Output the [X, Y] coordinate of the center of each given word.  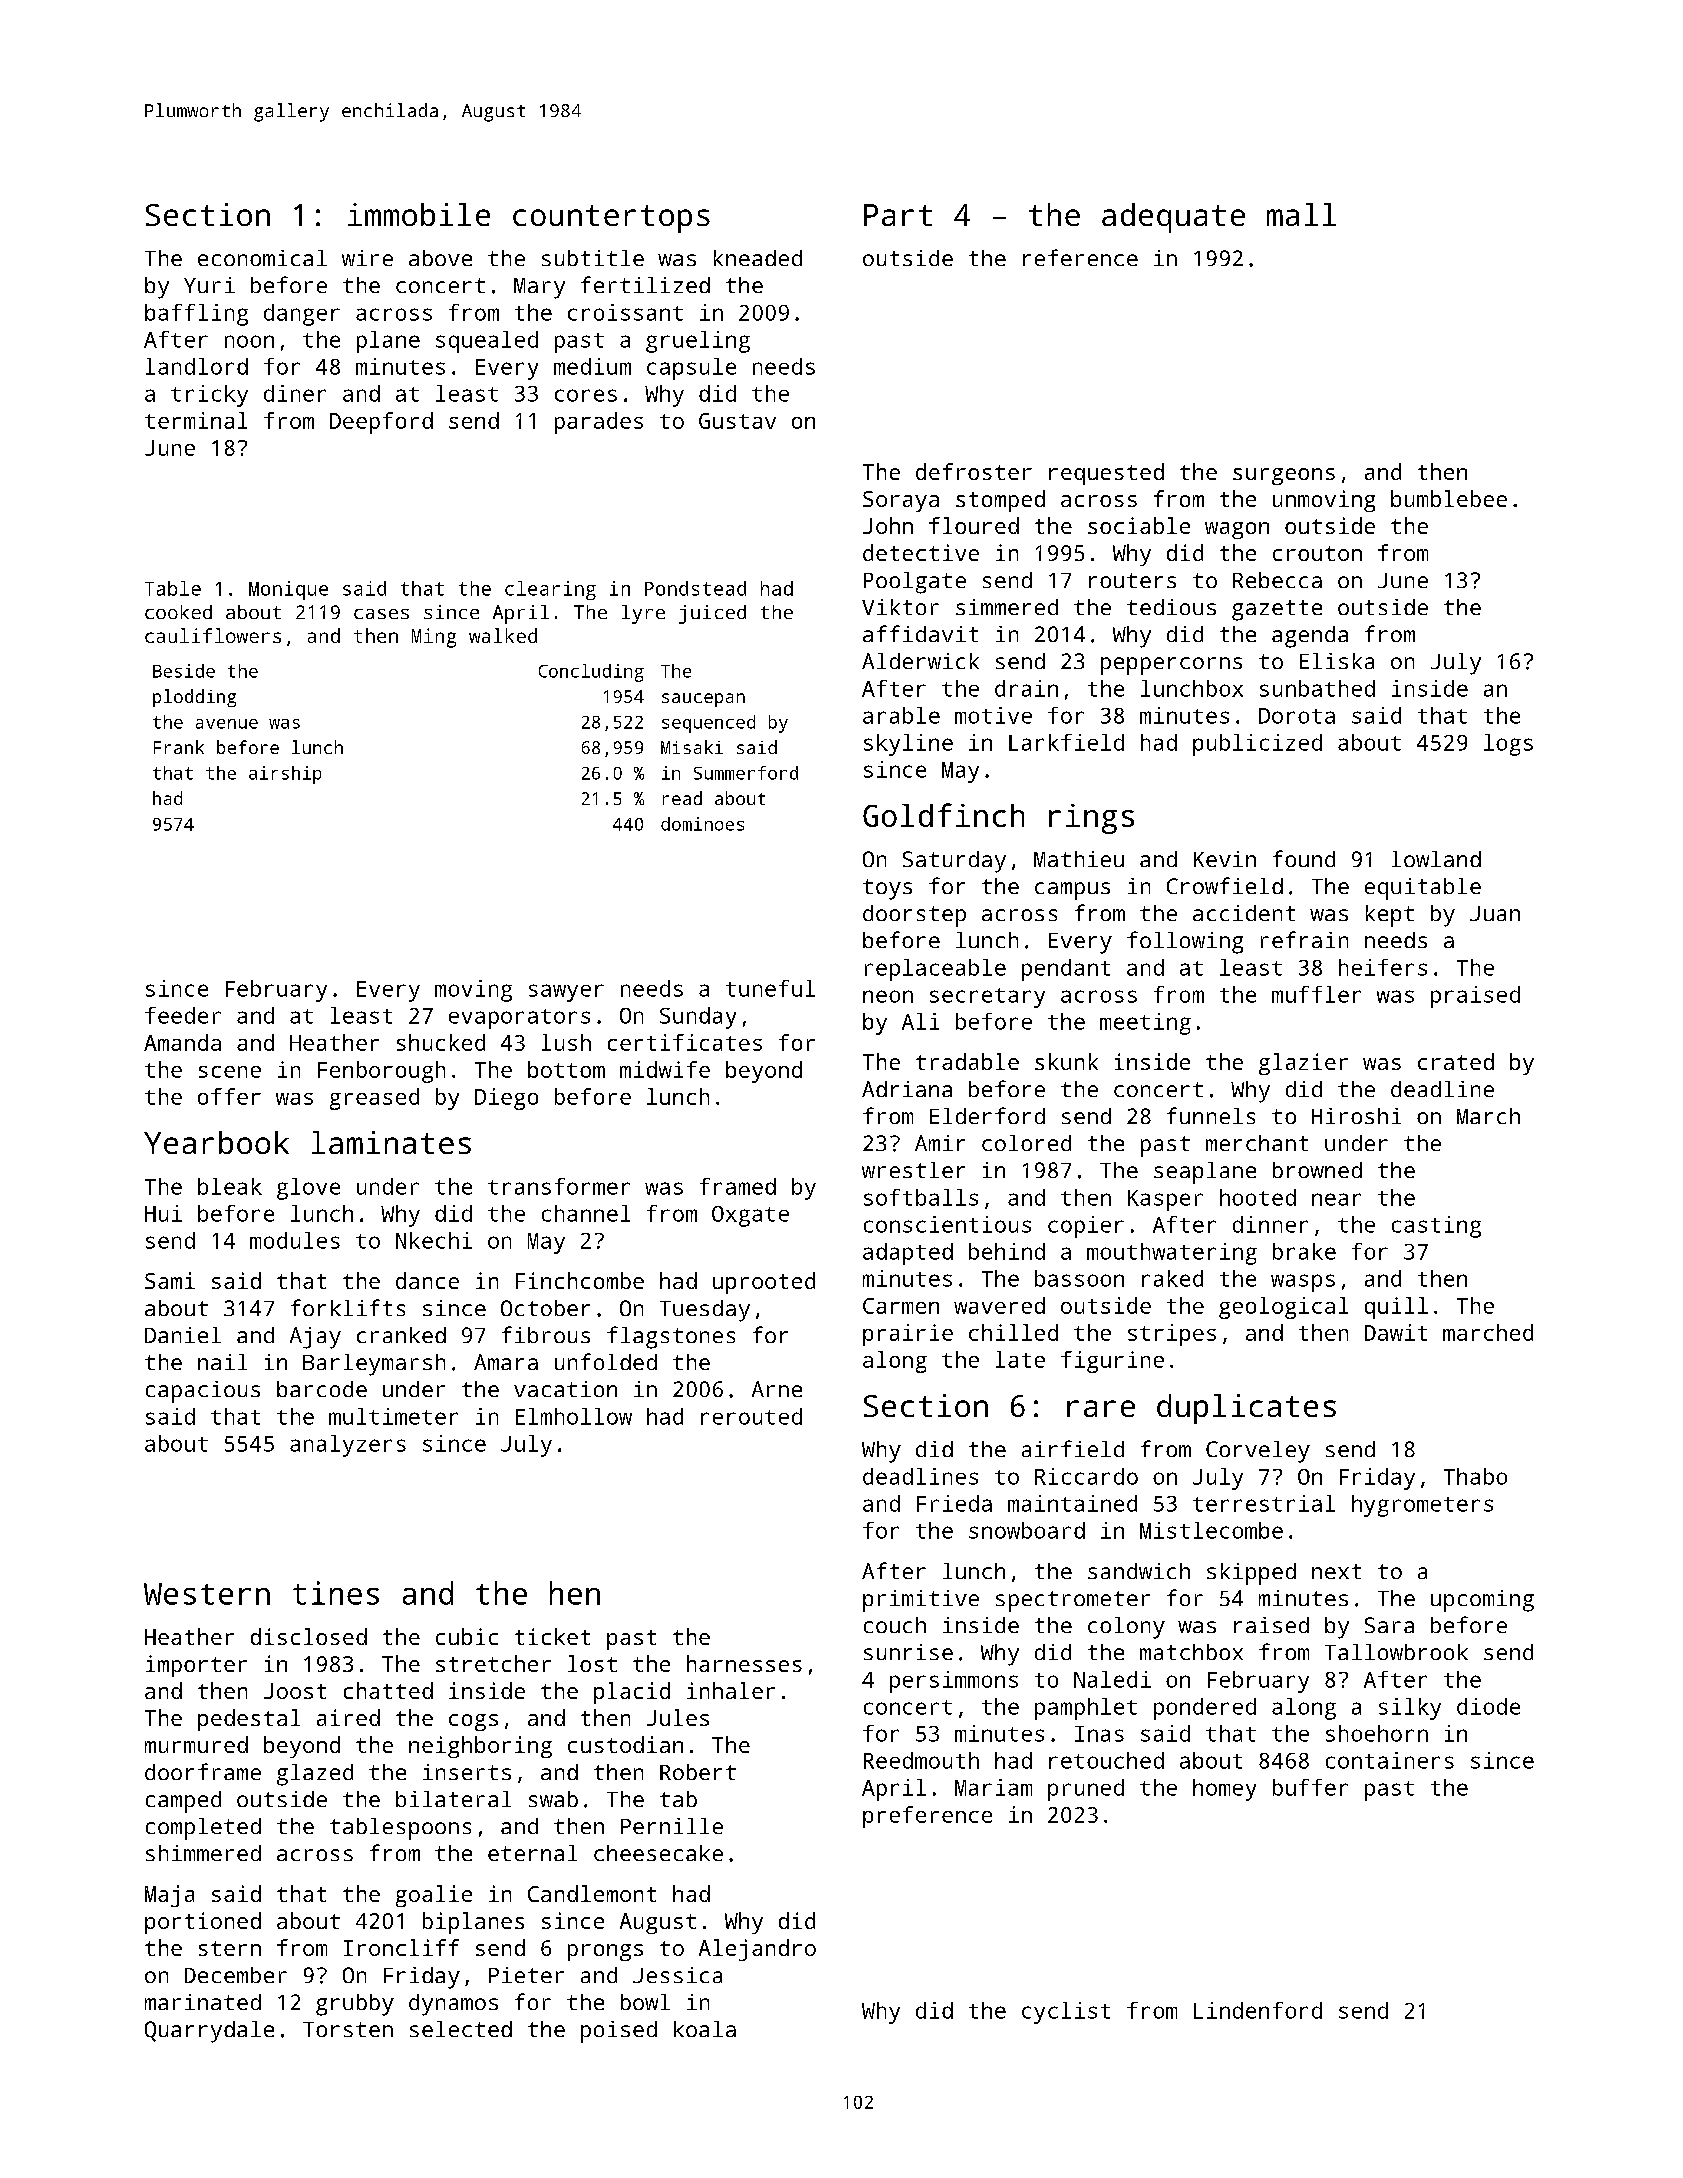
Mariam [993, 1787]
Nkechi [434, 1240]
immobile [419, 214]
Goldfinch [943, 815]
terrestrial [1264, 1503]
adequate [1173, 218]
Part [898, 215]
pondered [1205, 1709]
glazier [1303, 1064]
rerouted [751, 1416]
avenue [227, 724]
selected [461, 2029]
